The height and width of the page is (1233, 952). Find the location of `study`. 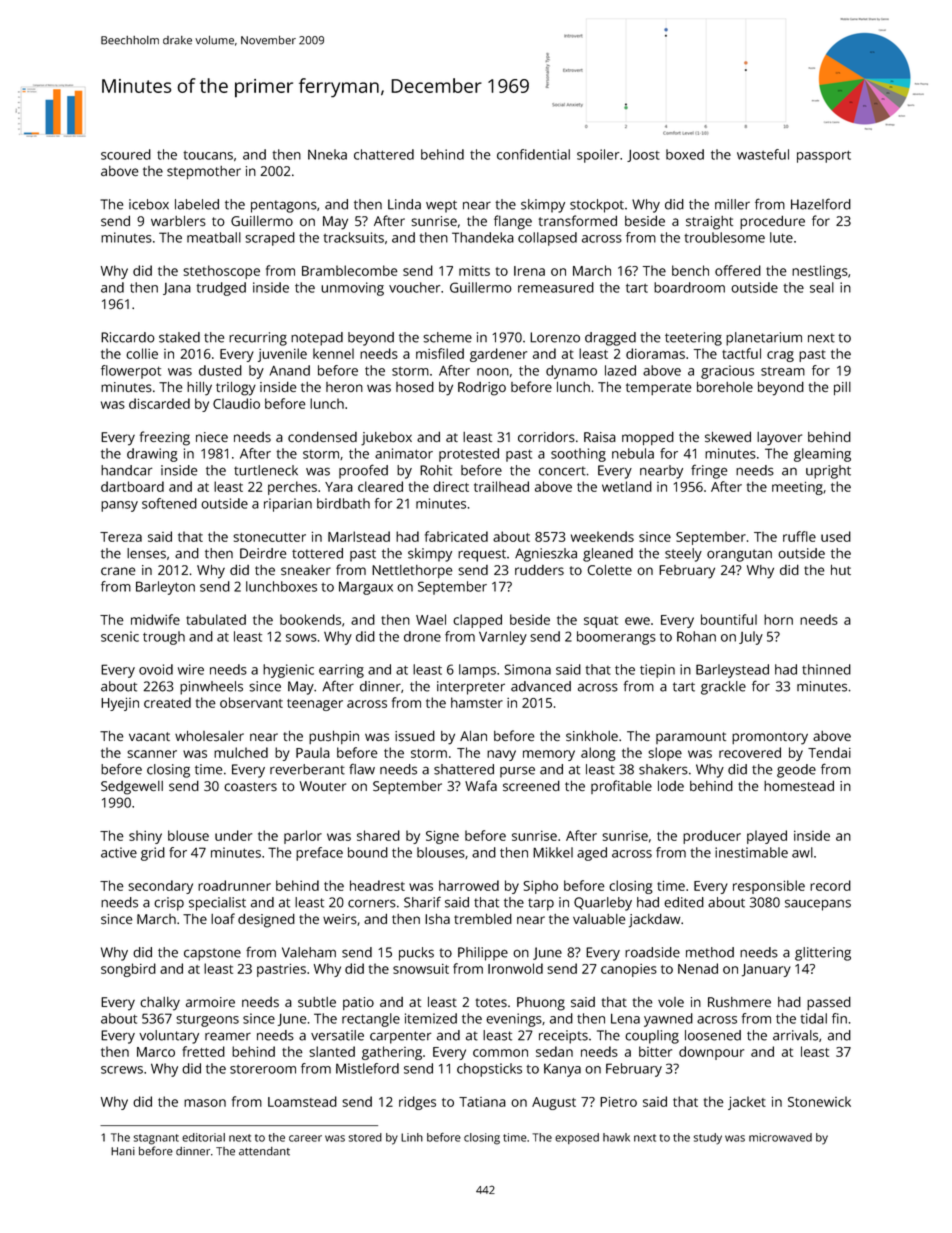

study is located at coordinates (708, 1139).
